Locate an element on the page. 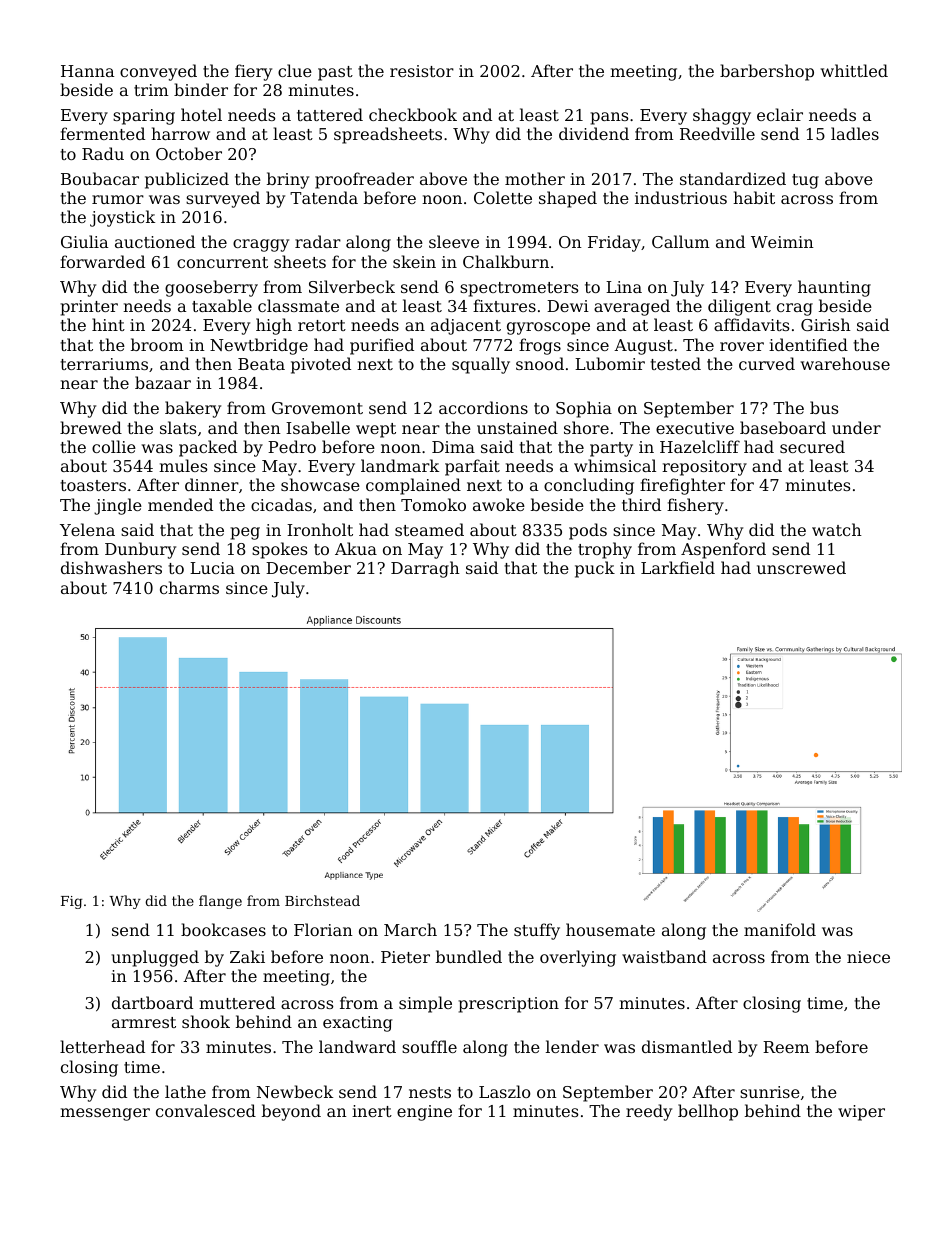 Image resolution: width=952 pixels, height=1233 pixels. resistor is located at coordinates (422, 71).
